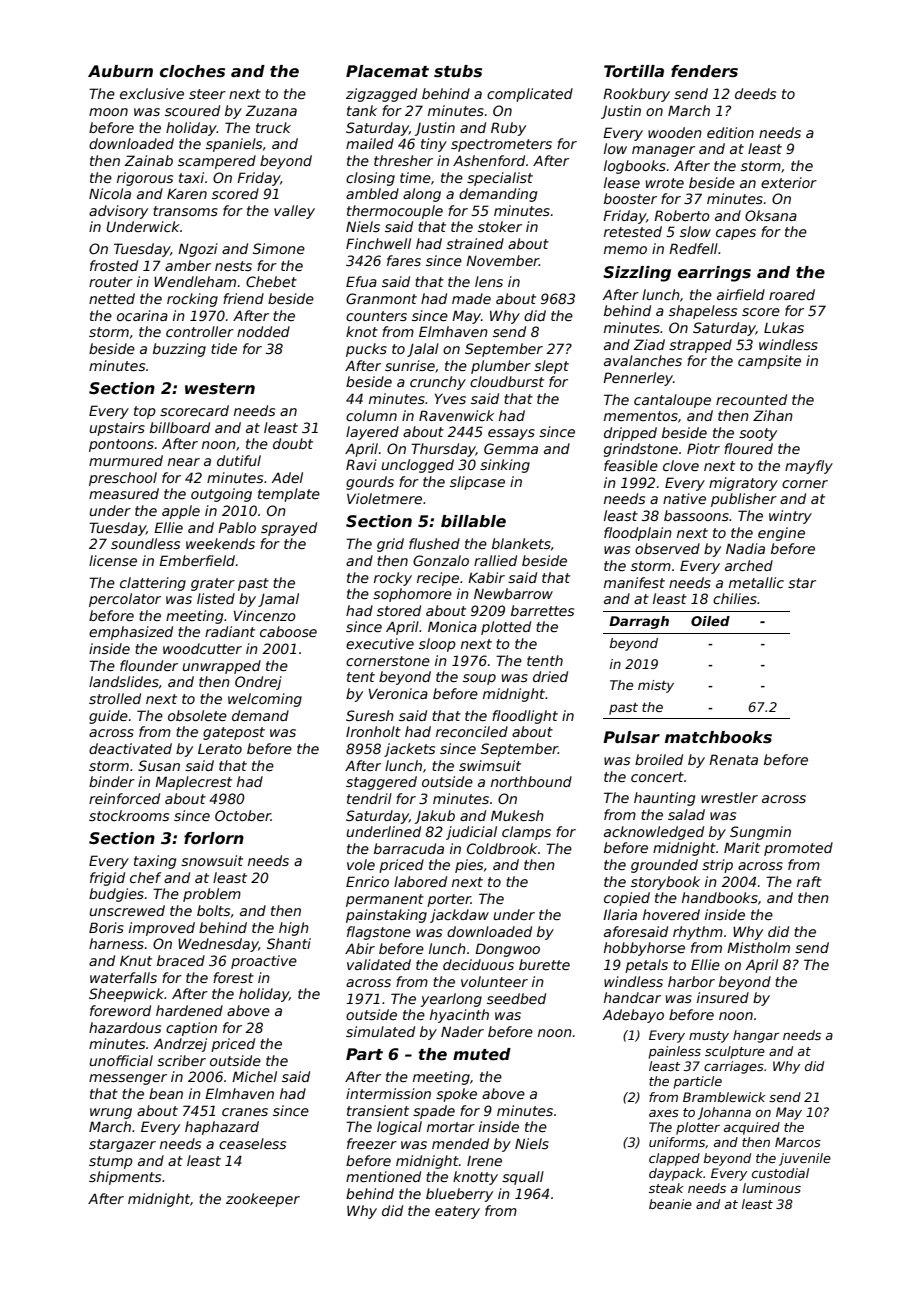  I want to click on wrung, so click(111, 1113).
